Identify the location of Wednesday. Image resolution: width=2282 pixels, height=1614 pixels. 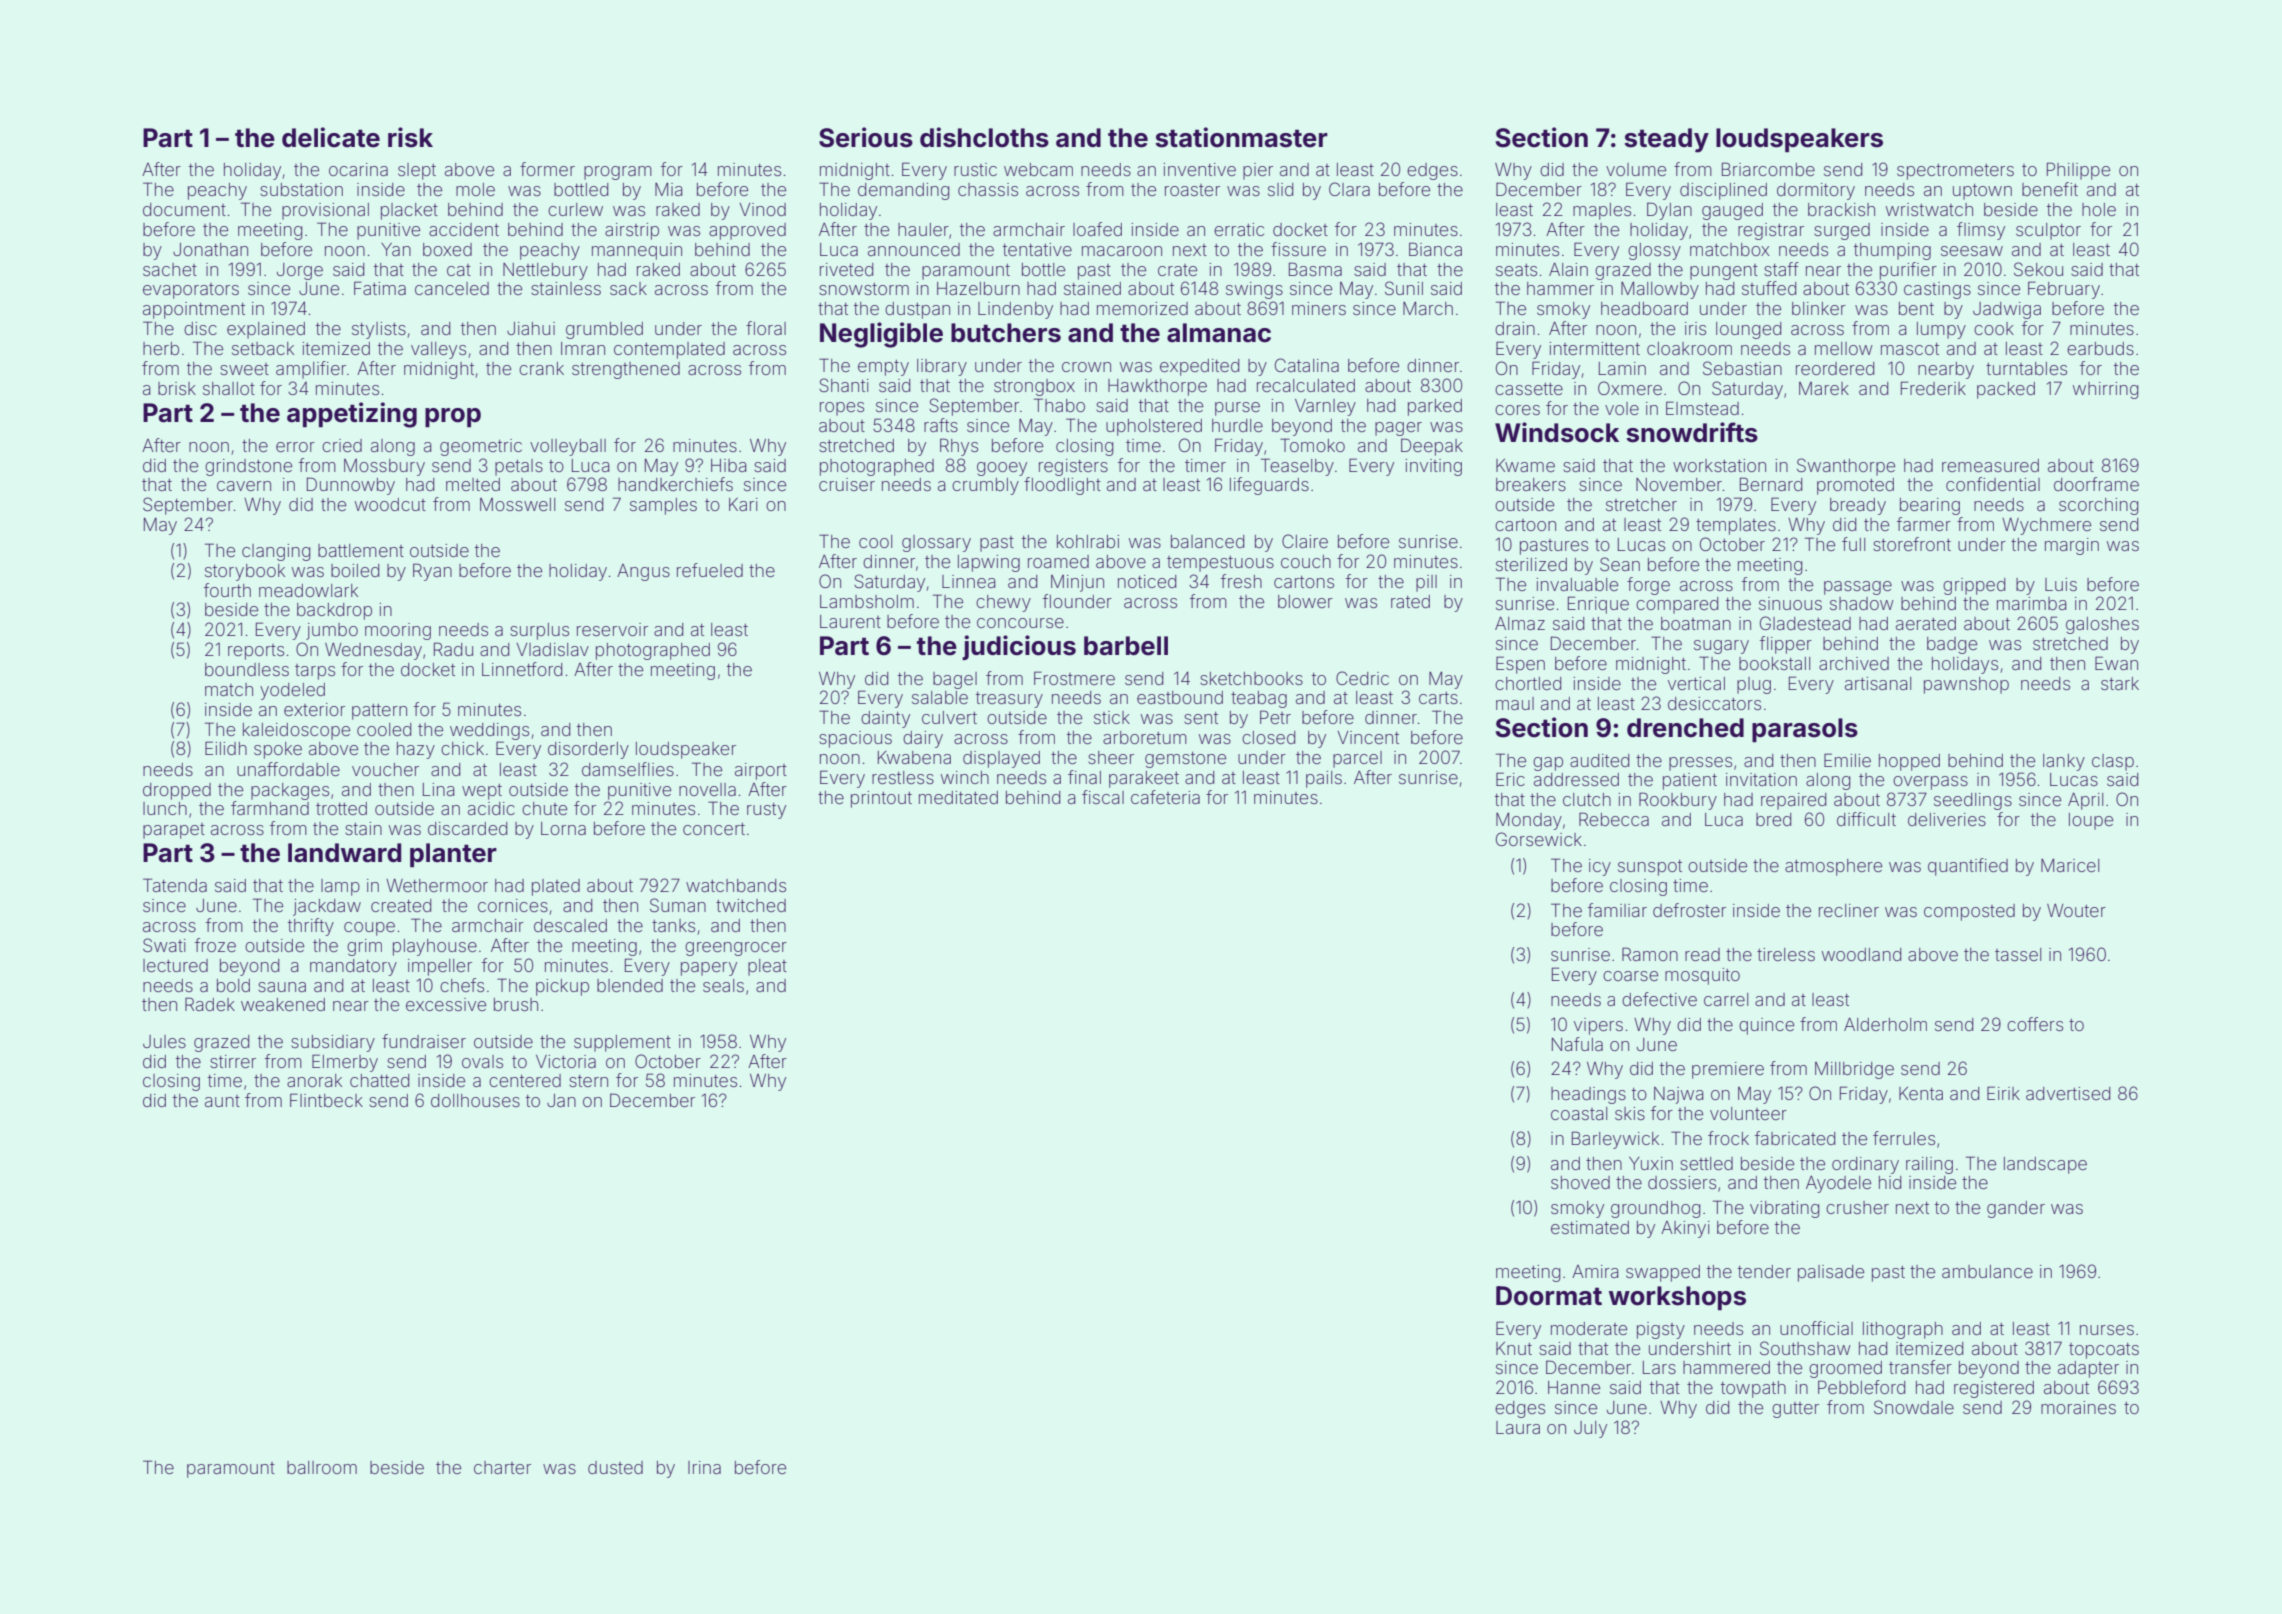
(373, 651).
